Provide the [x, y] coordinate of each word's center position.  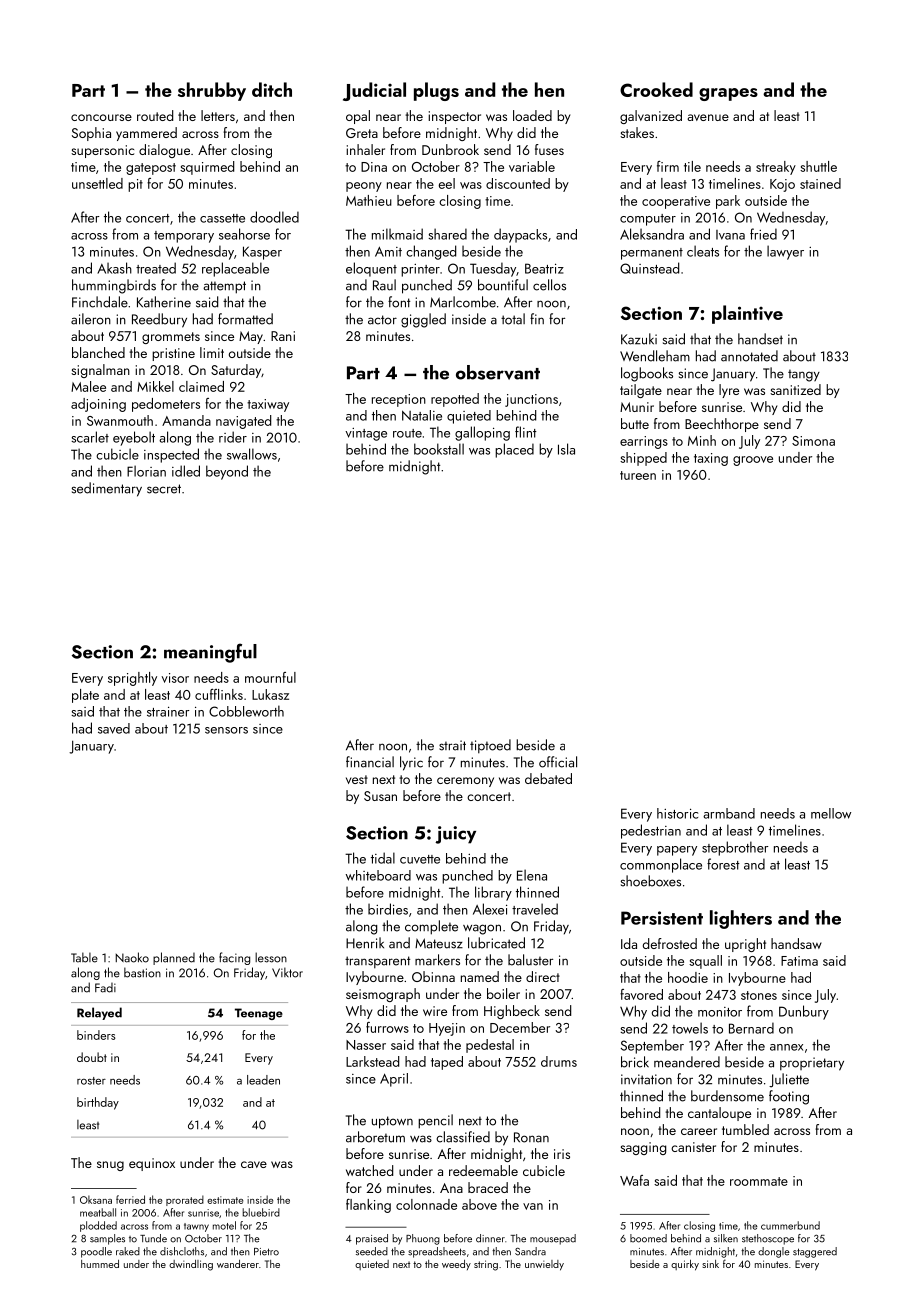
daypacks [520, 235]
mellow [831, 813]
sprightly [132, 679]
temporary [184, 237]
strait [452, 745]
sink [710, 1264]
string [486, 1265]
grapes [728, 94]
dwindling [191, 1265]
